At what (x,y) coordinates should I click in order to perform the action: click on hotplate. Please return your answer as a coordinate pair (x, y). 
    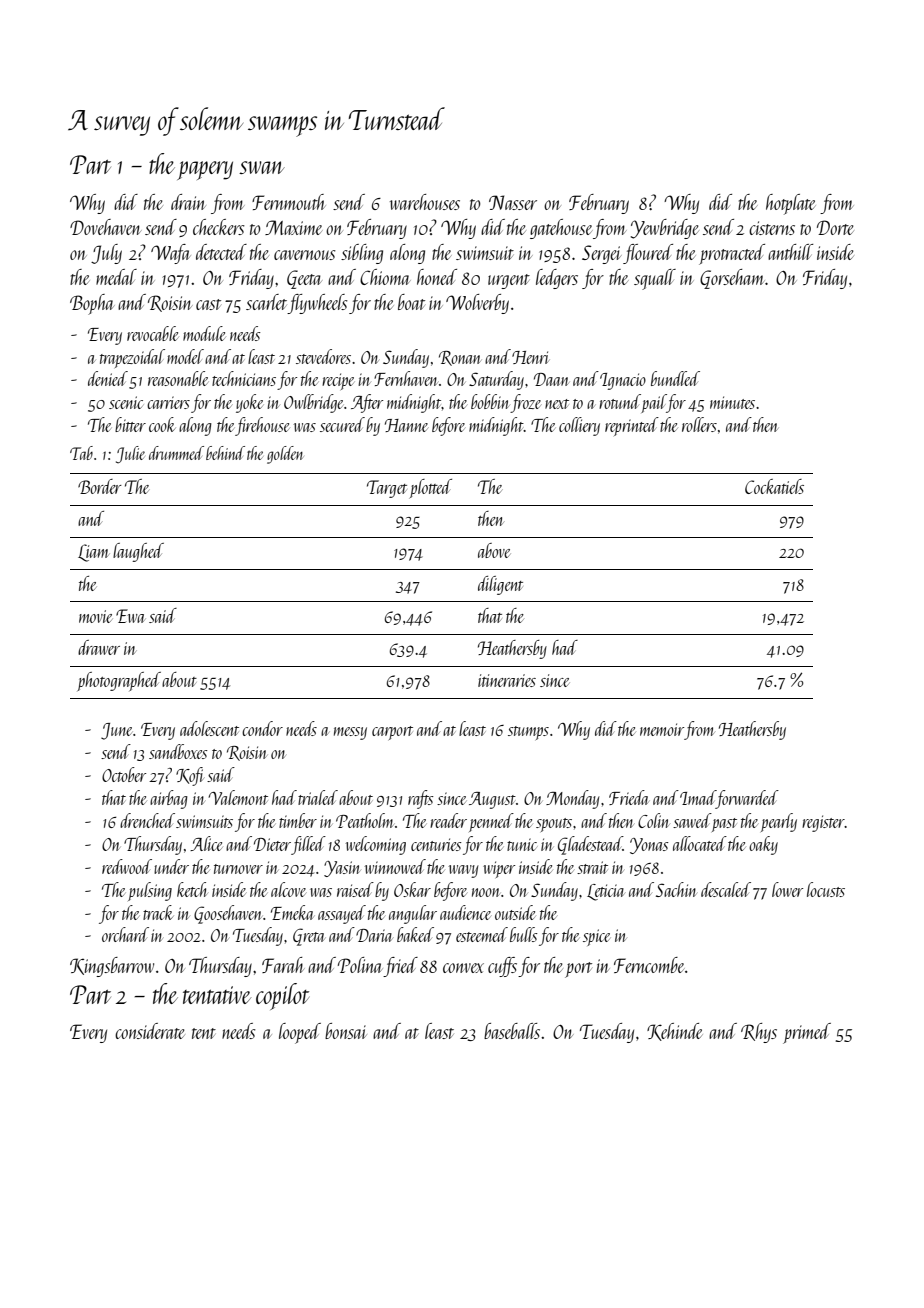
    Looking at the image, I should click on (791, 204).
